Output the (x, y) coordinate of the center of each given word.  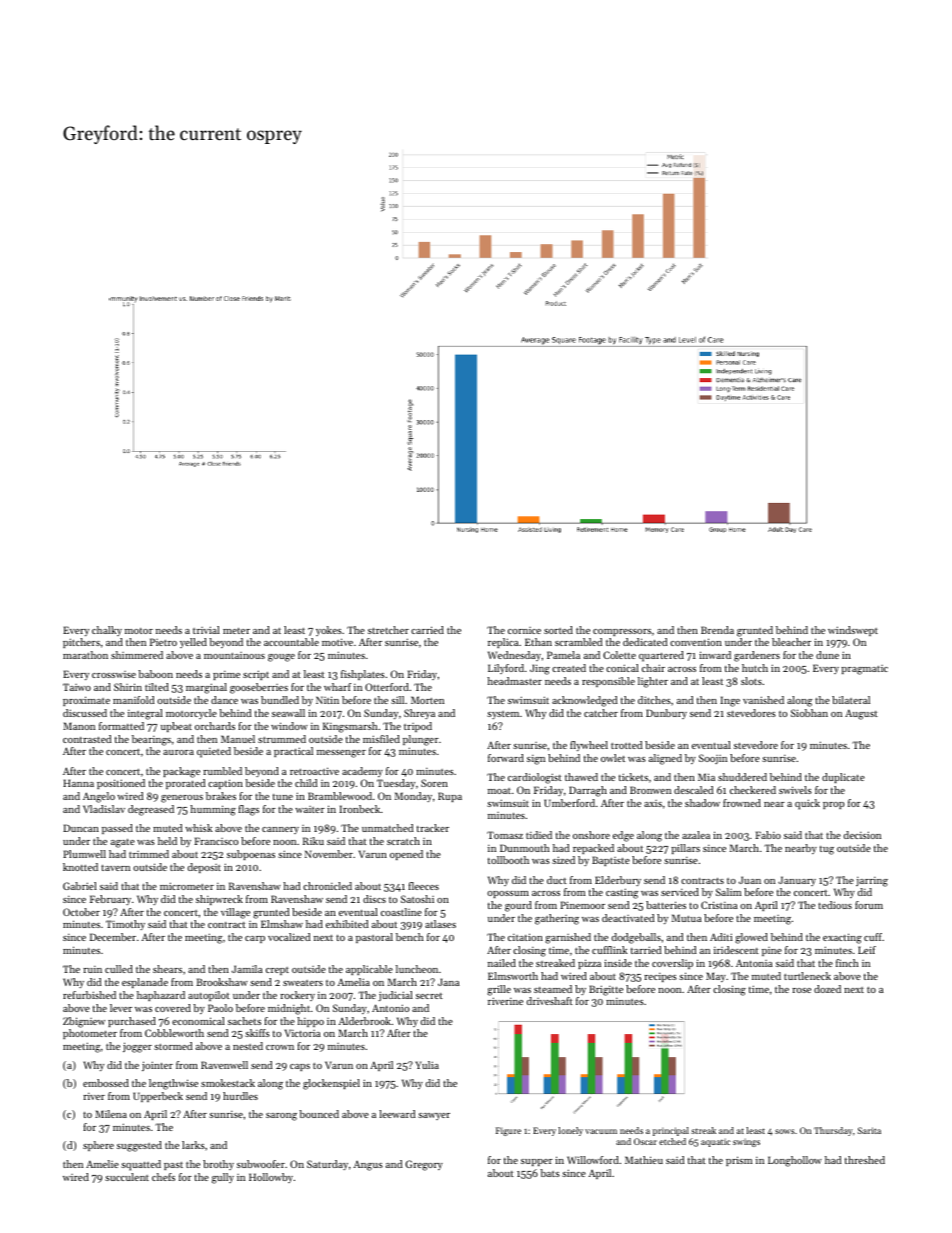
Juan (750, 880)
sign (536, 760)
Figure (508, 1131)
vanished (763, 700)
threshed (865, 1160)
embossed (106, 1083)
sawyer (434, 1116)
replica (503, 643)
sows (785, 1131)
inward (715, 655)
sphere (98, 1146)
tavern (115, 867)
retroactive (314, 771)
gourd (518, 906)
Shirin (128, 687)
